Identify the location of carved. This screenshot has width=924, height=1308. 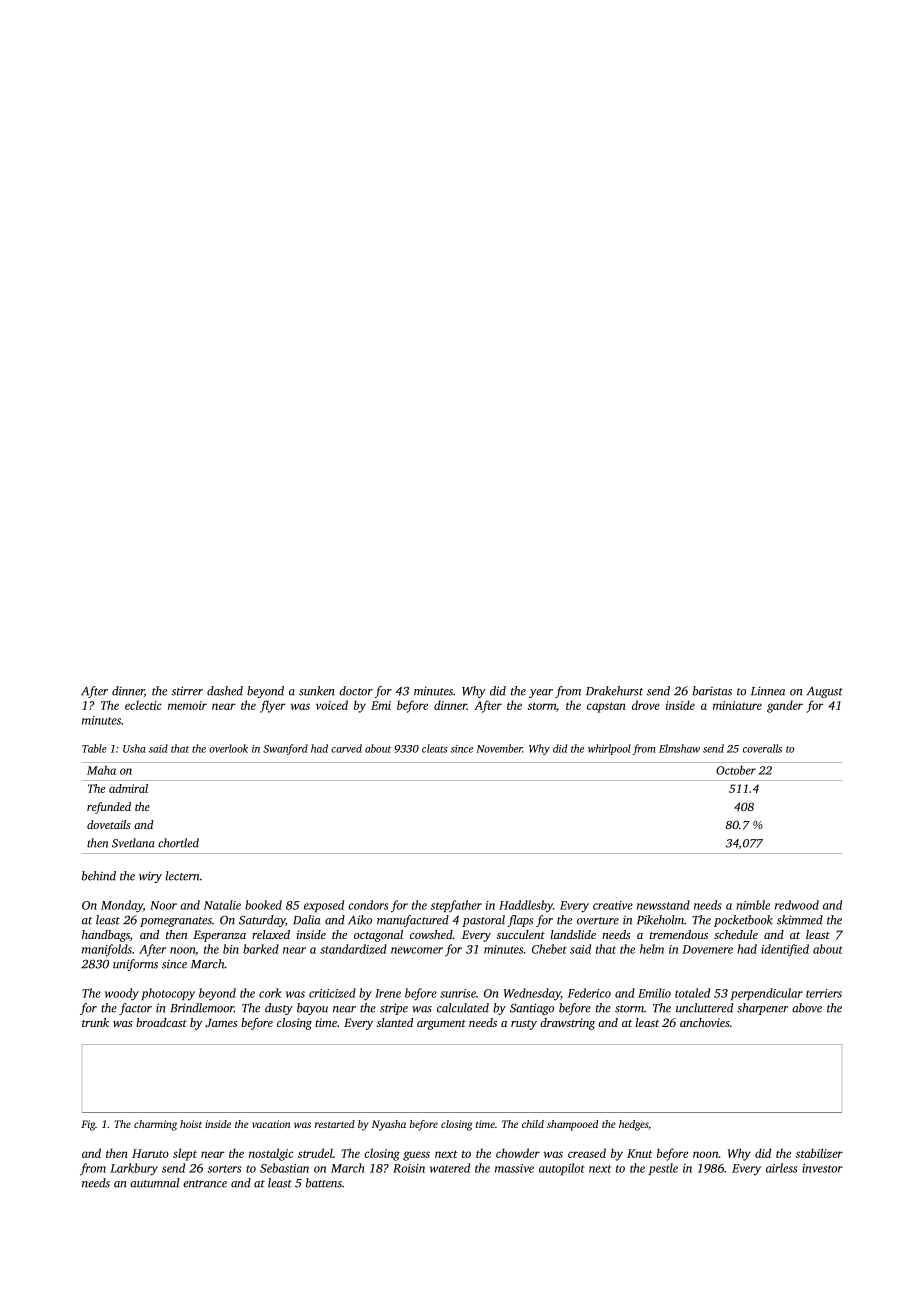
(346, 748).
